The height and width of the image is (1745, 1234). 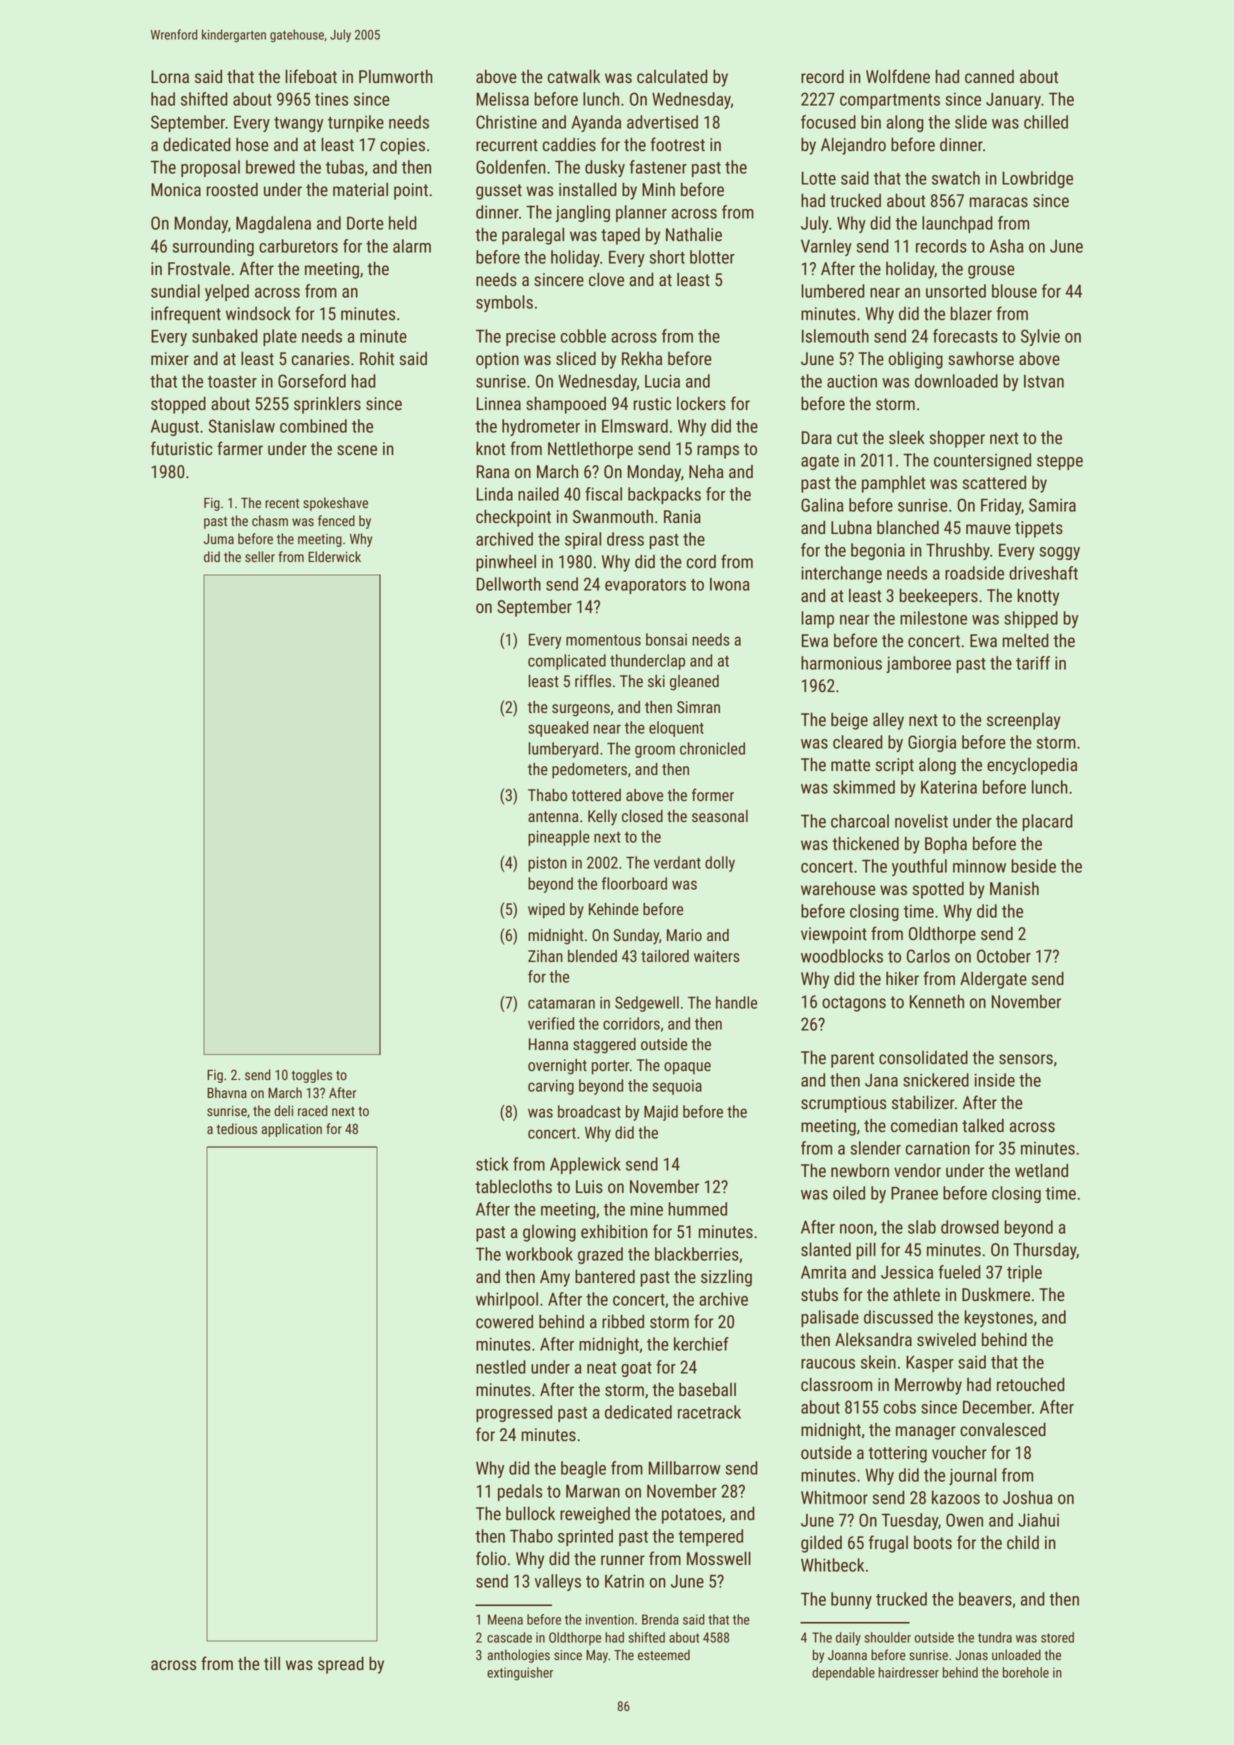 I want to click on gleaned, so click(x=694, y=683).
